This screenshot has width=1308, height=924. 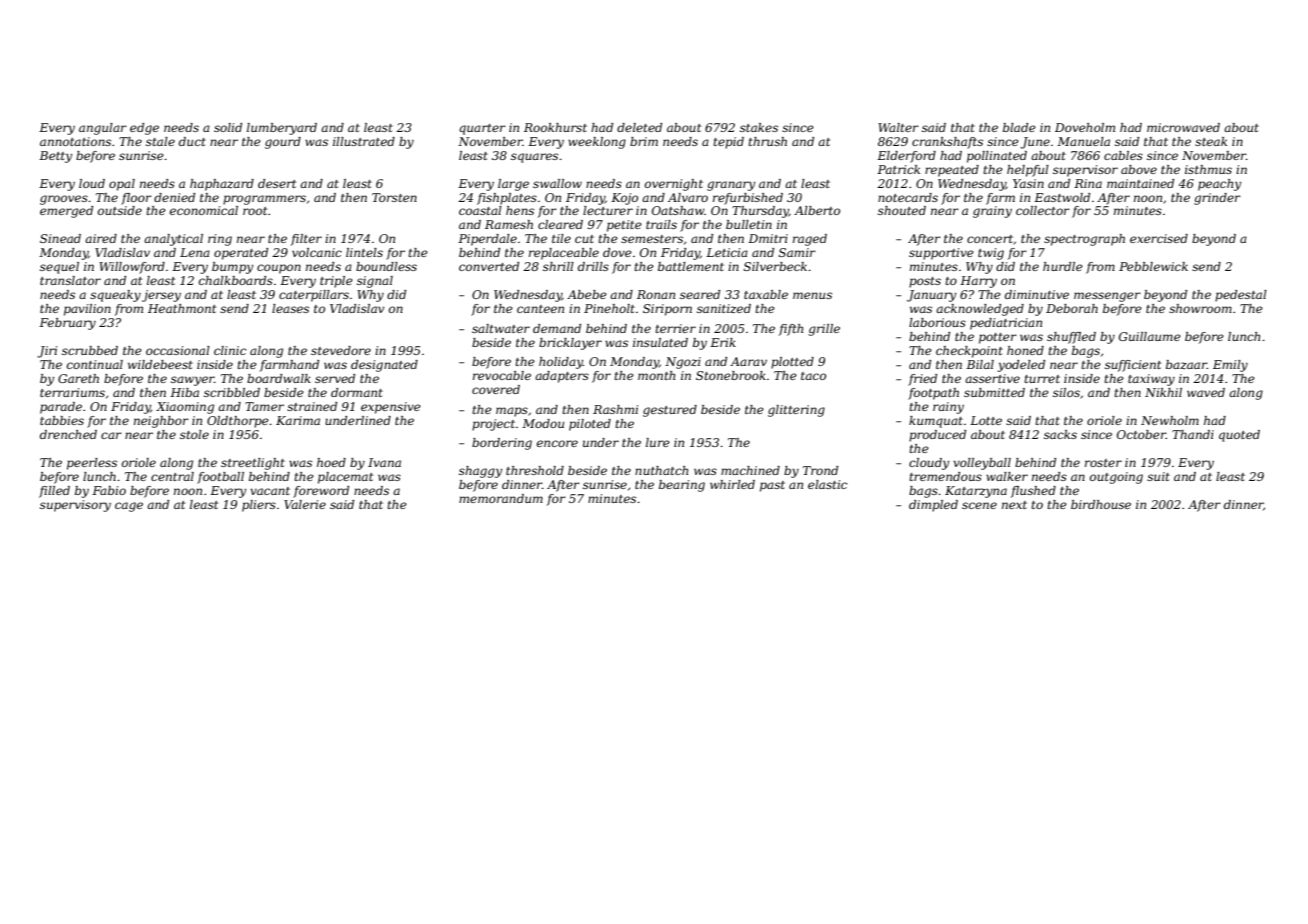 What do you see at coordinates (652, 239) in the screenshot?
I see `semesters` at bounding box center [652, 239].
